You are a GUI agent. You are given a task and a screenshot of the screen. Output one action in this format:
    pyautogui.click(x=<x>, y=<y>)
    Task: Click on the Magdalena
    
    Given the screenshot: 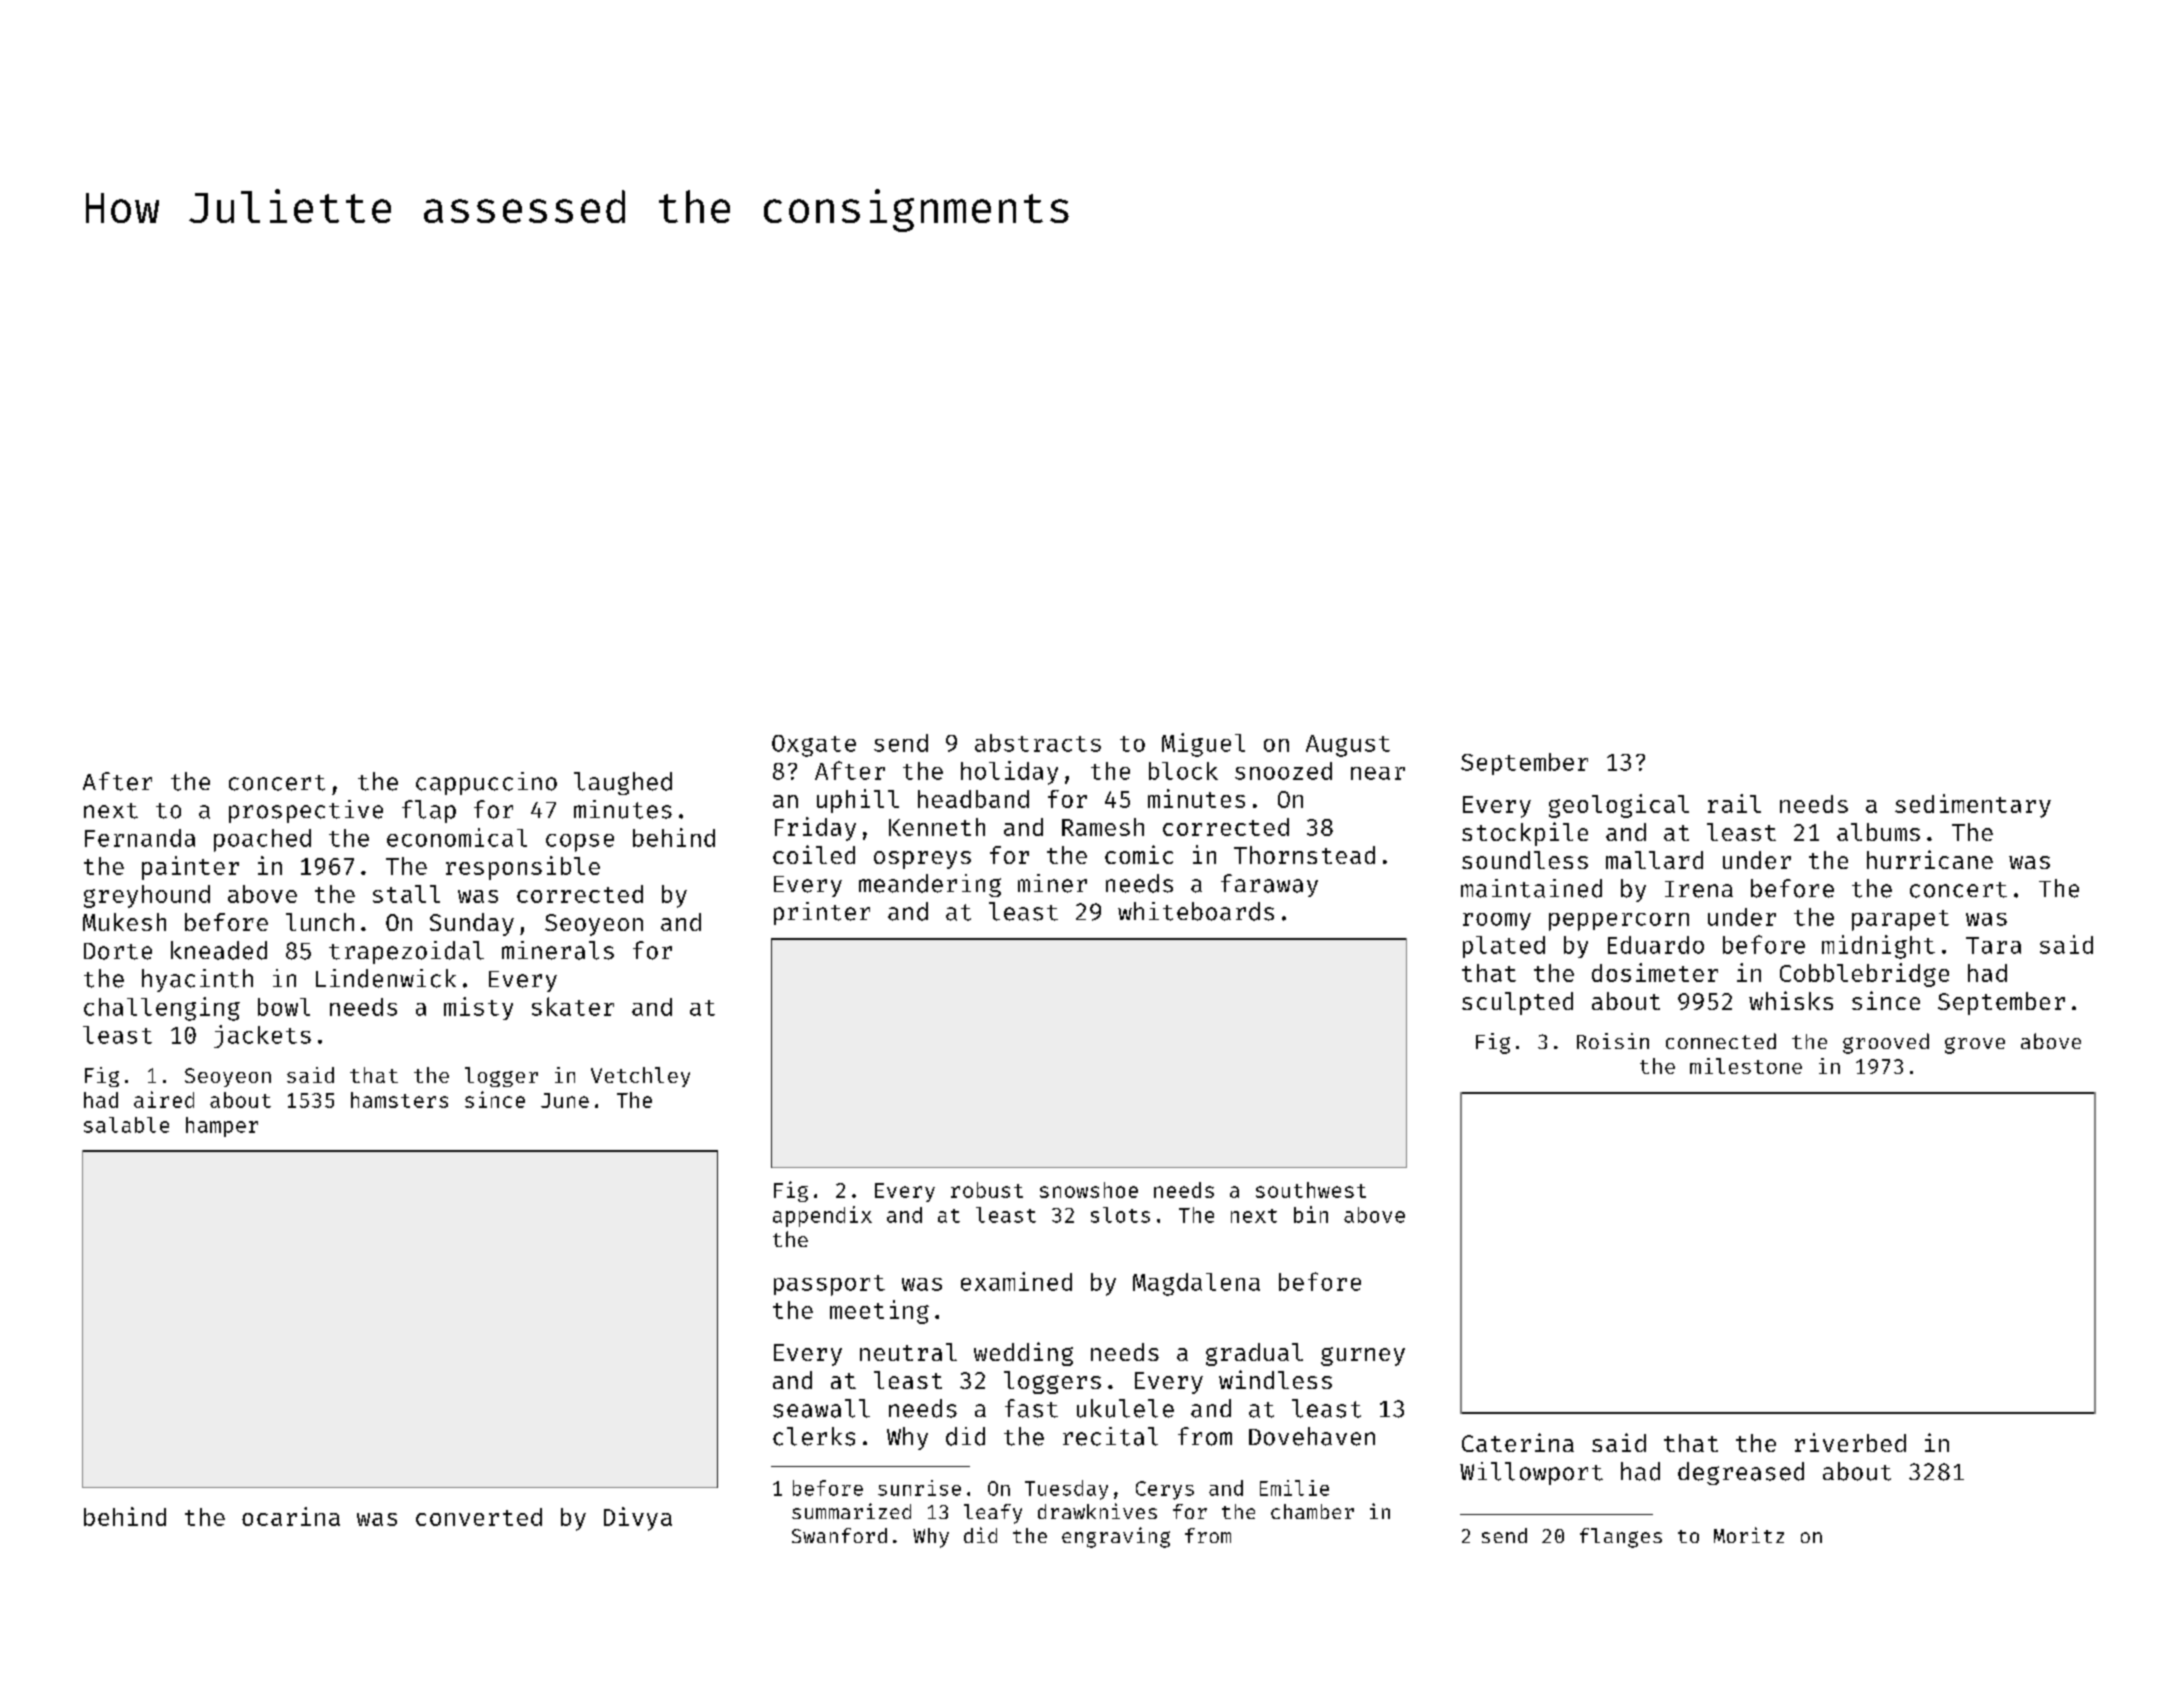 What is the action you would take?
    pyautogui.click(x=1196, y=1284)
